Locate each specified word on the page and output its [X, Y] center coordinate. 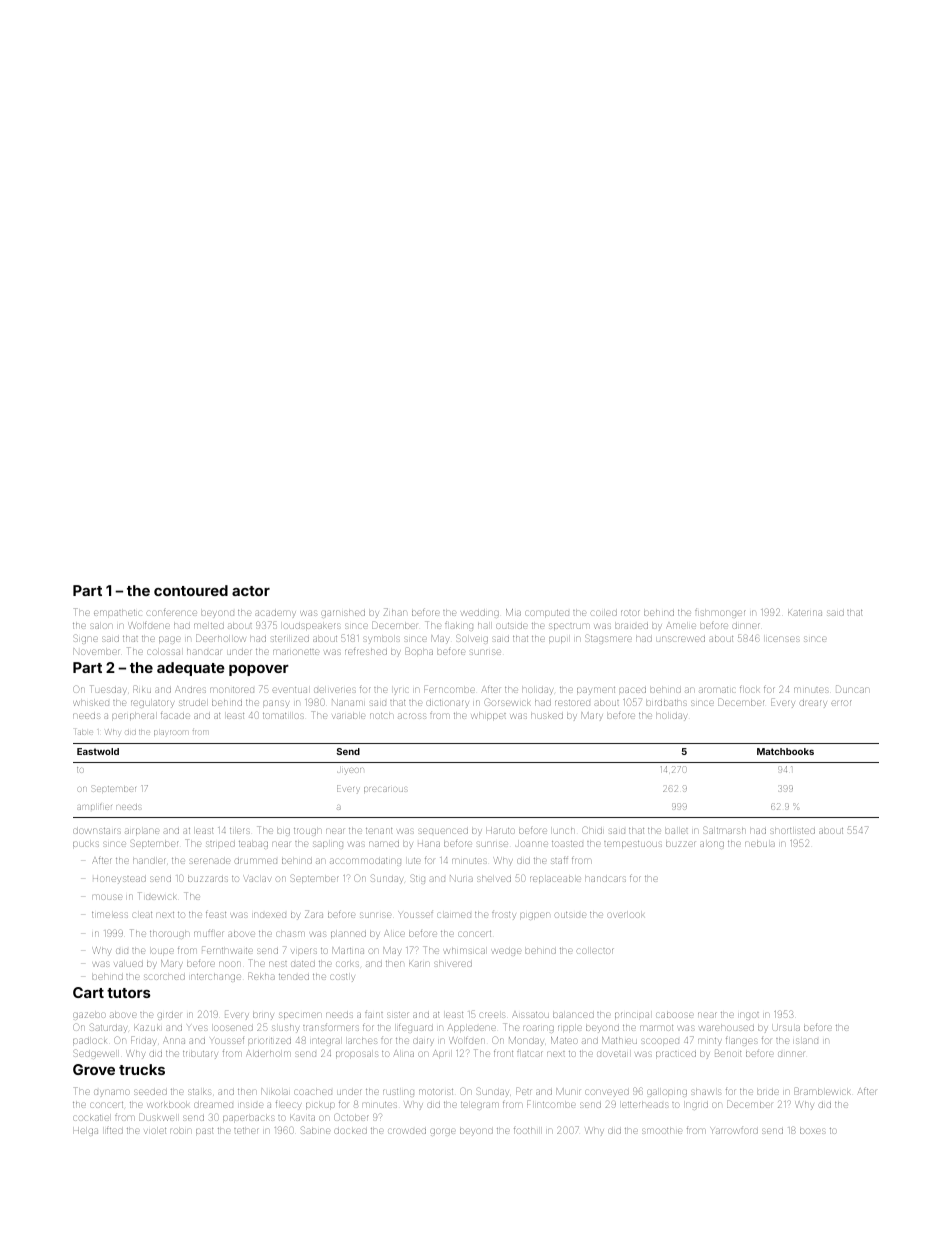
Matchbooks [785, 751]
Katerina [805, 613]
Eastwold [98, 751]
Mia [513, 612]
